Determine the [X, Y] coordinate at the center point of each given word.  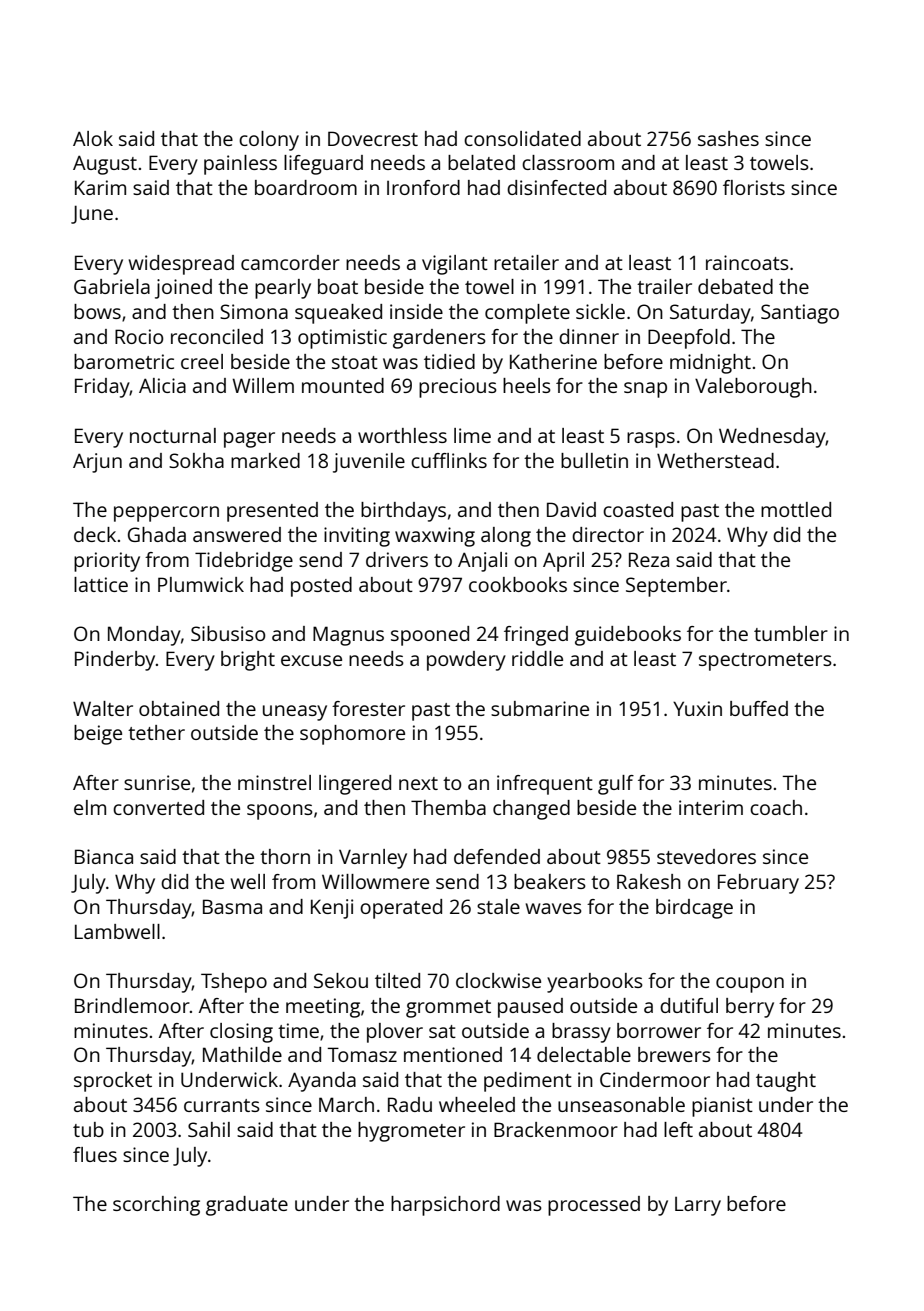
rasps [651, 440]
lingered [355, 785]
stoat [355, 362]
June [92, 214]
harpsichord [445, 1206]
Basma [232, 906]
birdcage [694, 909]
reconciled [217, 336]
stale [498, 906]
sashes [728, 138]
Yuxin [697, 708]
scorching [156, 1206]
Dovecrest [373, 138]
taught [786, 1082]
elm [90, 807]
